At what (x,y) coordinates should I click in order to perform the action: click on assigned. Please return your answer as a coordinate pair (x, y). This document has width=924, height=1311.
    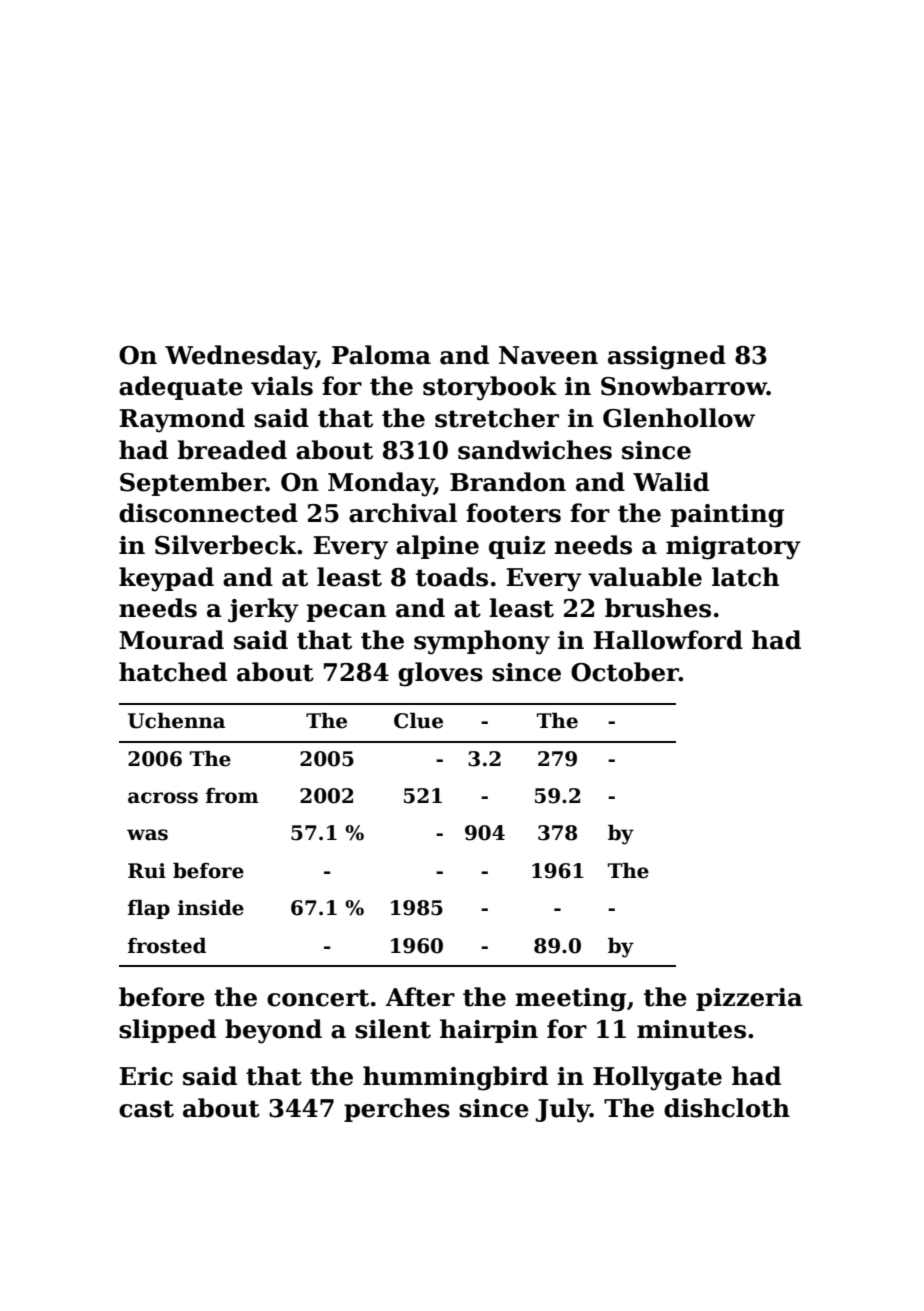
    Looking at the image, I should click on (667, 357).
